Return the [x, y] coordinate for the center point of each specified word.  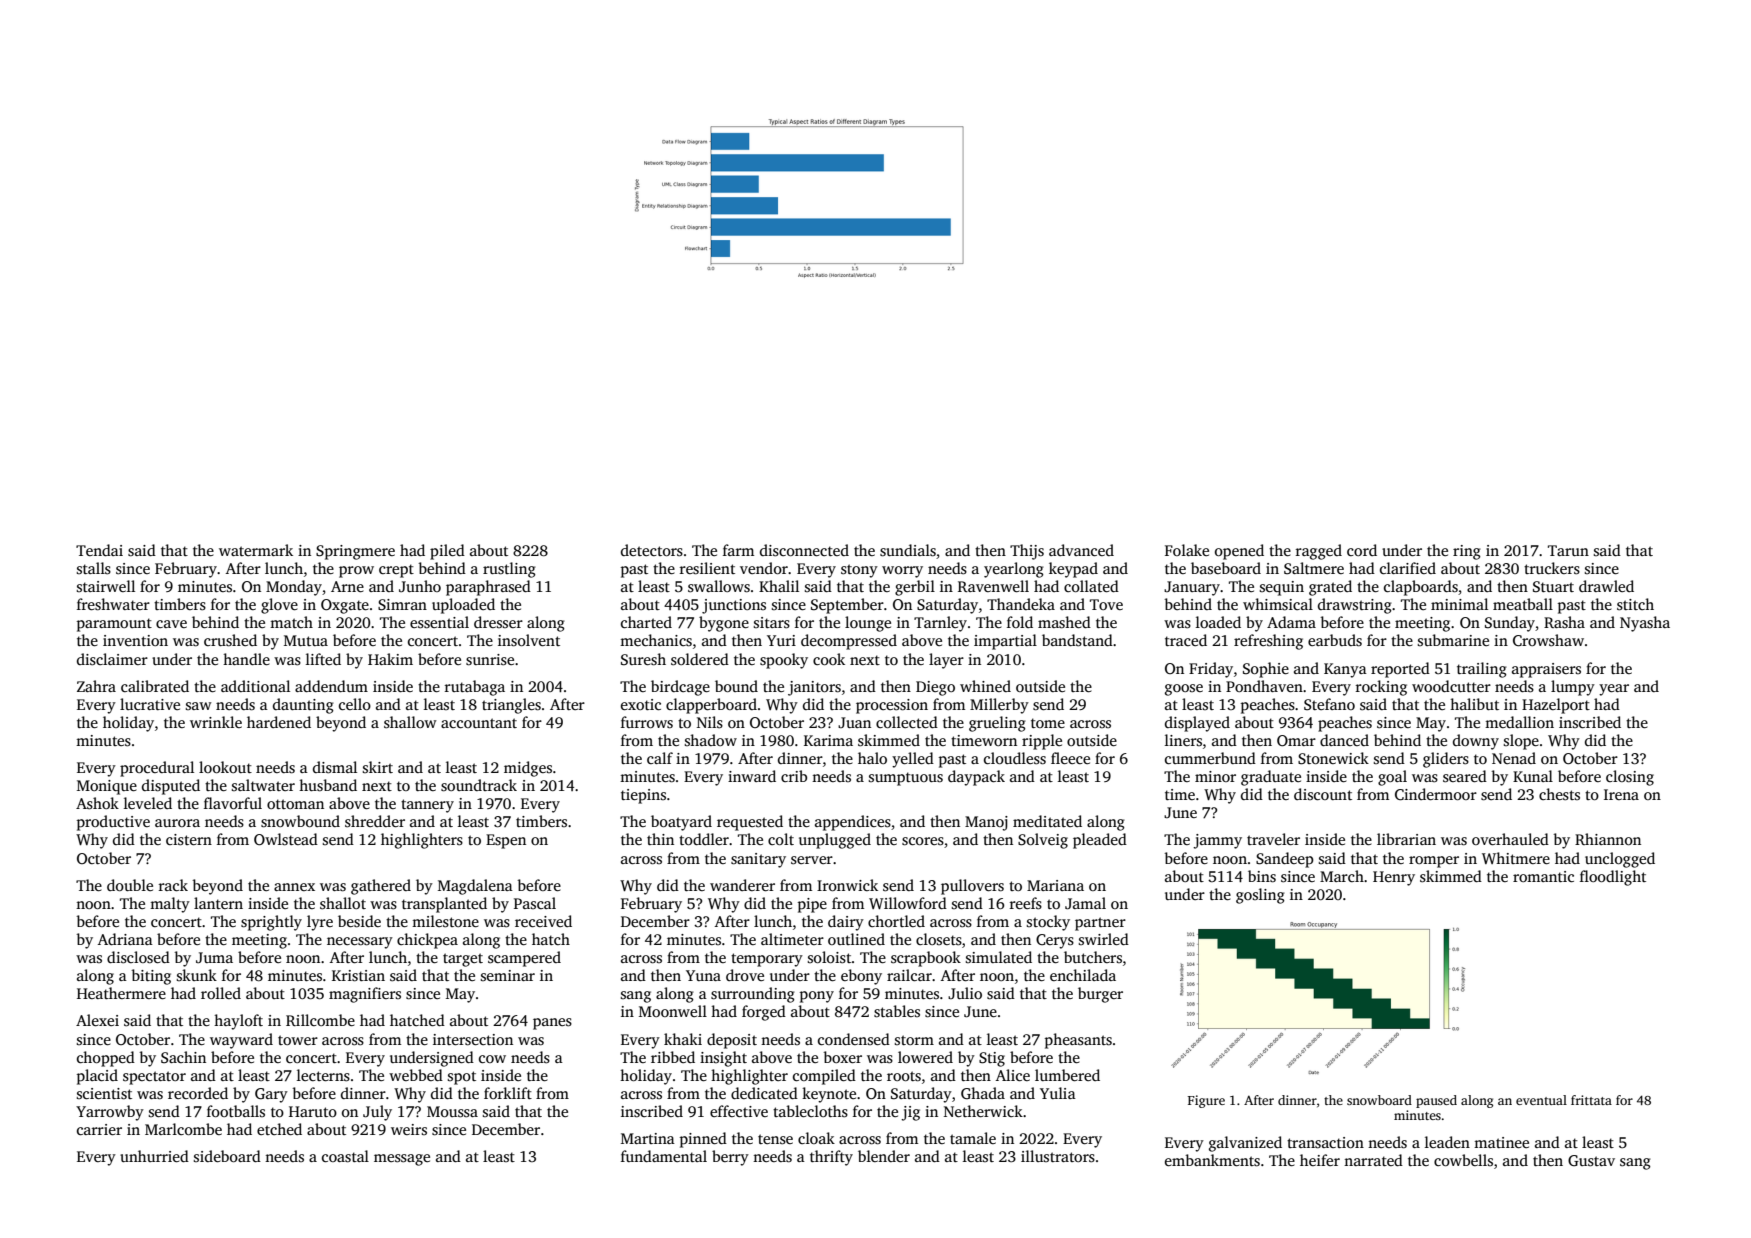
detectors [652, 550]
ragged [1319, 552]
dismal [335, 767]
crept [396, 571]
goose [1184, 690]
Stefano [1329, 704]
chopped [106, 1059]
